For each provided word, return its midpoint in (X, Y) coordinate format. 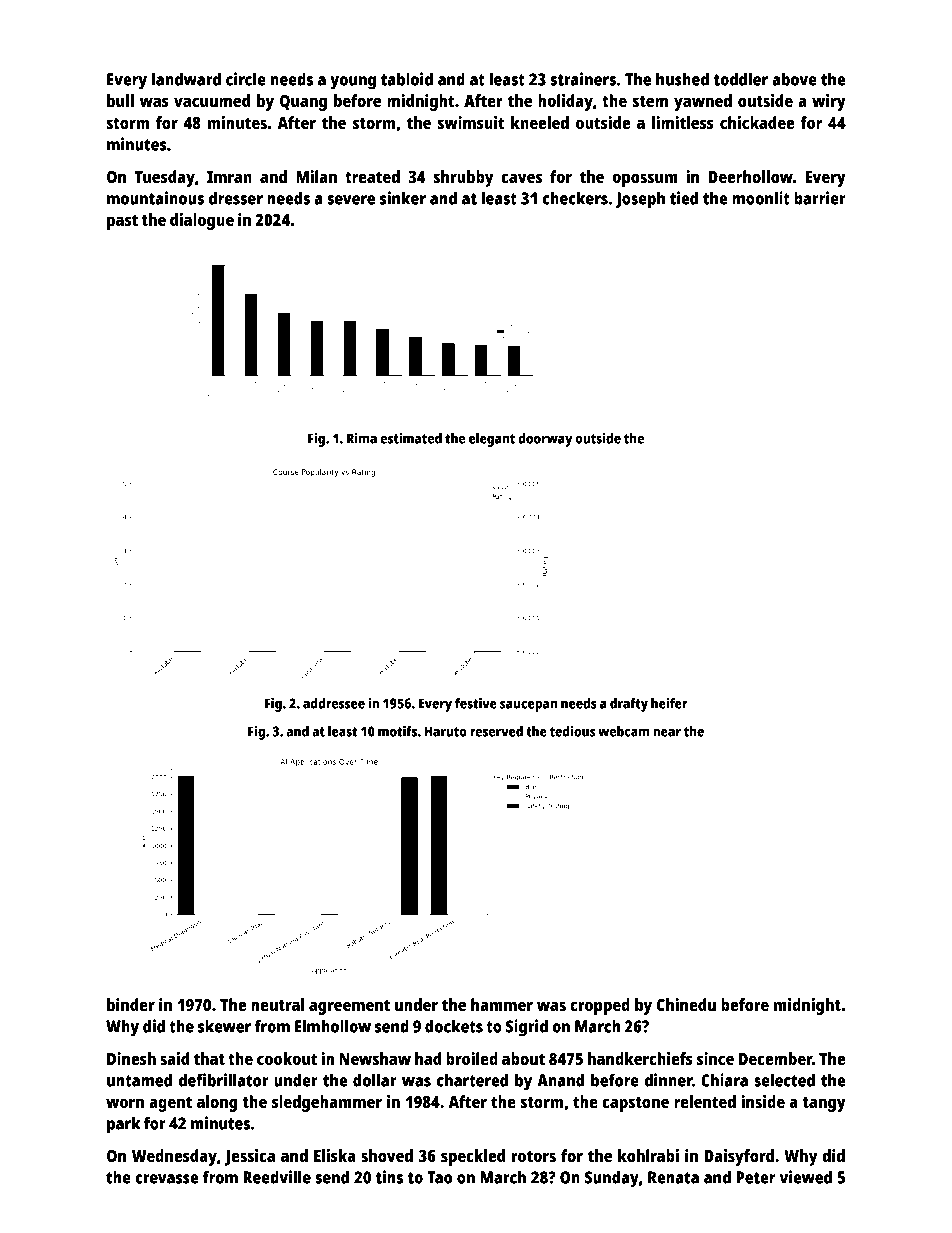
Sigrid (527, 1028)
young (353, 83)
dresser (236, 198)
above (794, 79)
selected (784, 1080)
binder (131, 1004)
